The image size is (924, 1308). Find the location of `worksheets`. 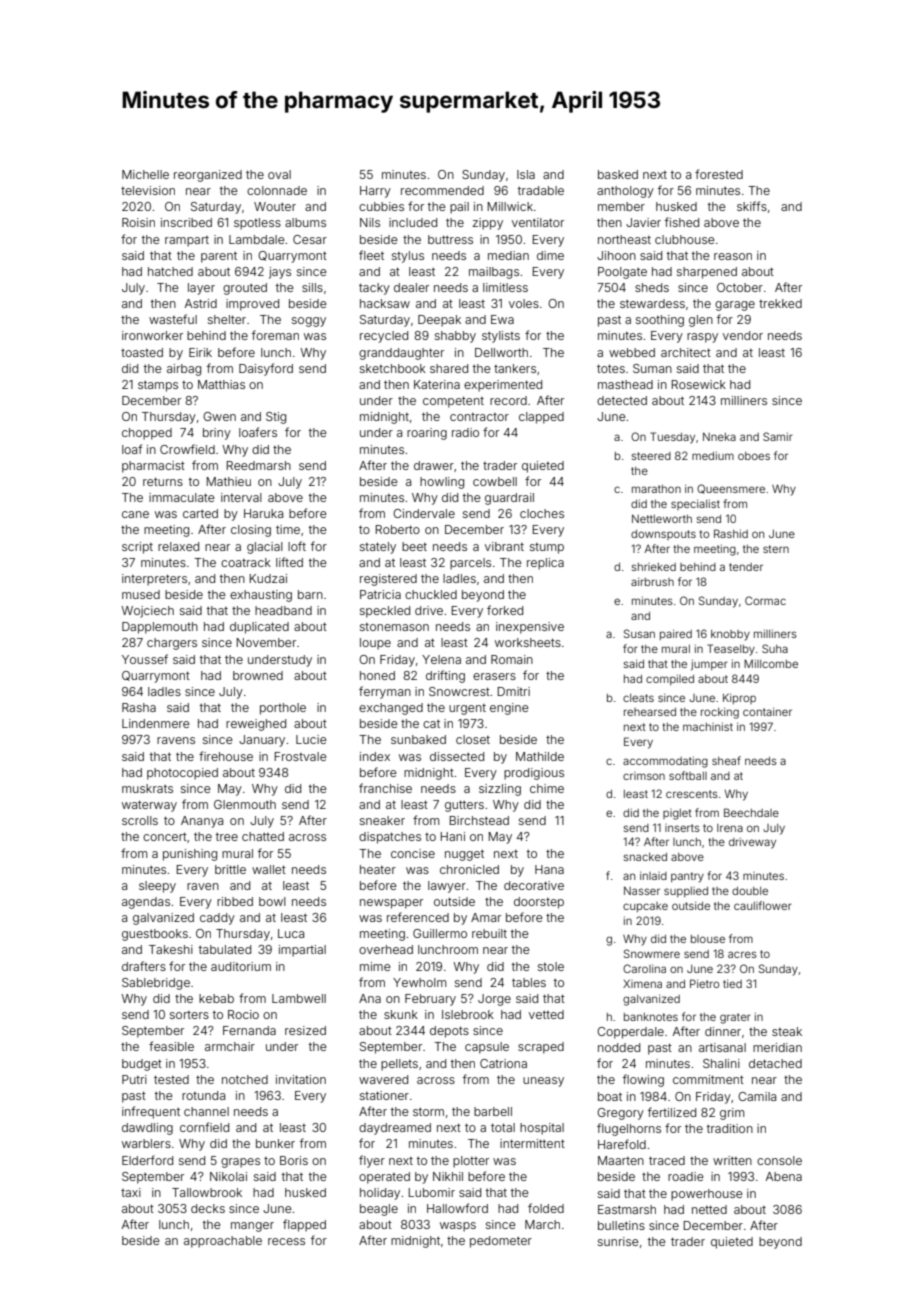

worksheets is located at coordinates (528, 642).
